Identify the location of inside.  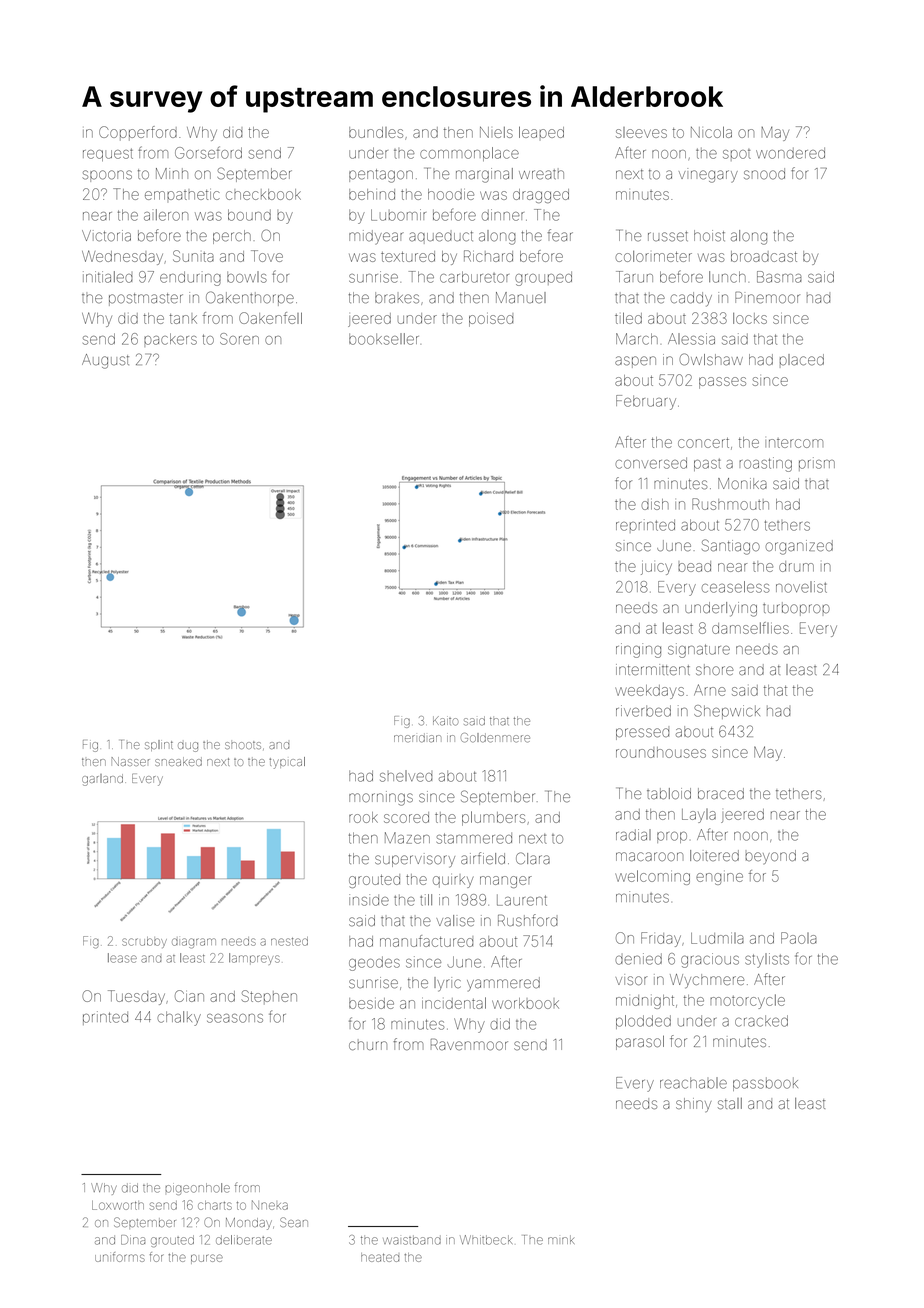
(369, 900).
